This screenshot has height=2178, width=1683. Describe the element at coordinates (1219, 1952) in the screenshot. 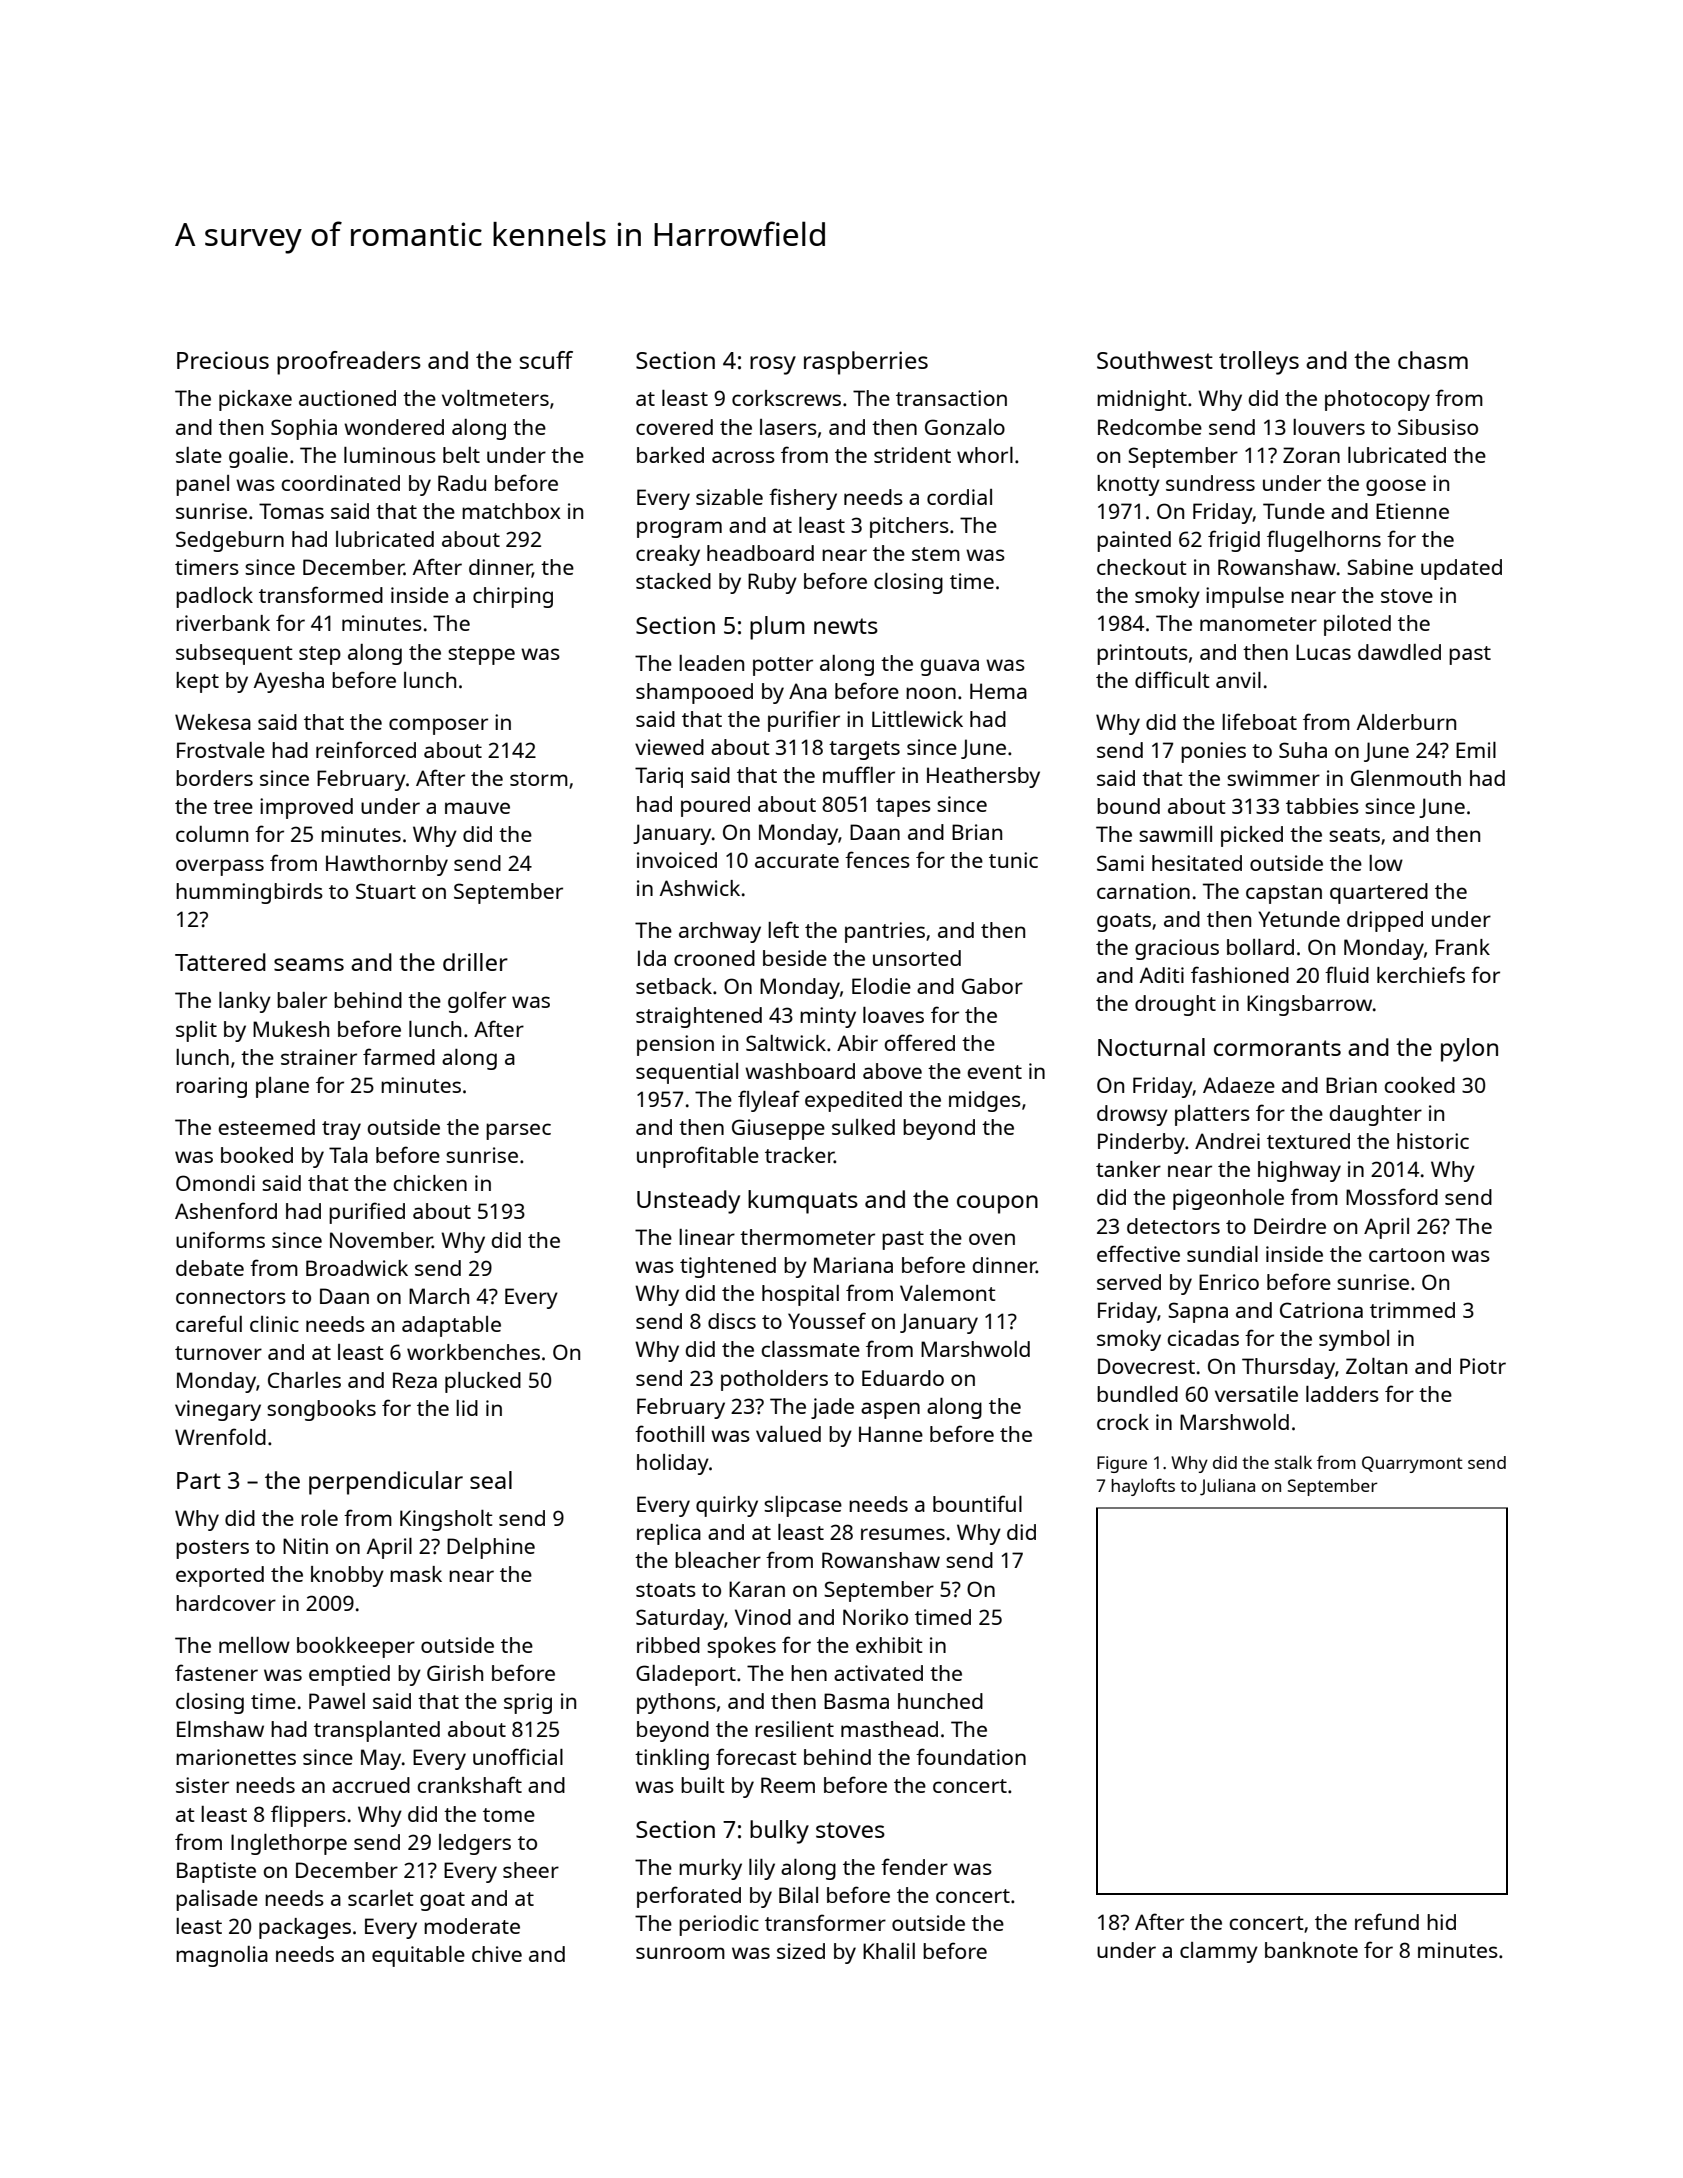

I see `clammy` at that location.
